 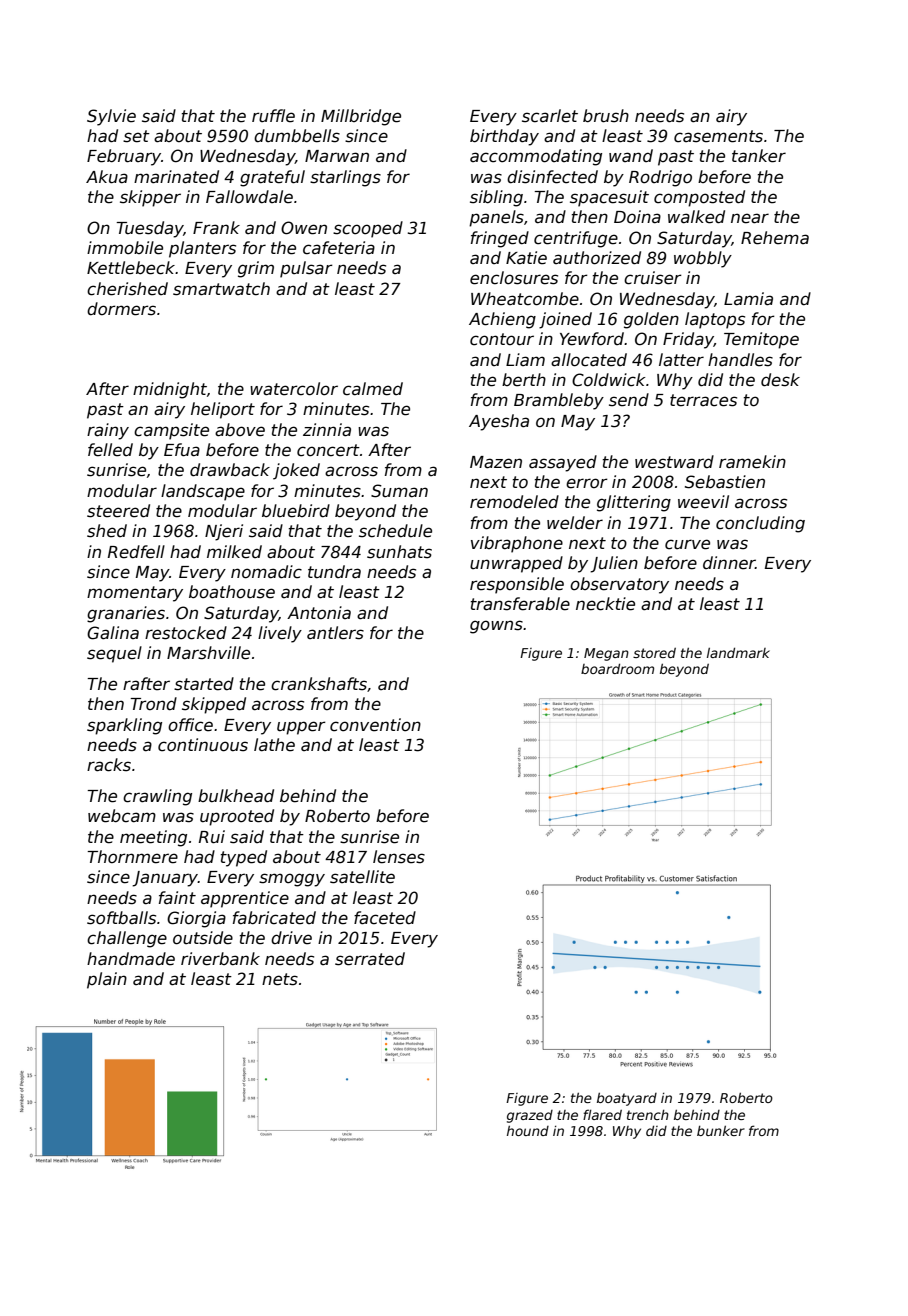 What do you see at coordinates (249, 197) in the document?
I see `Fallowdale` at bounding box center [249, 197].
